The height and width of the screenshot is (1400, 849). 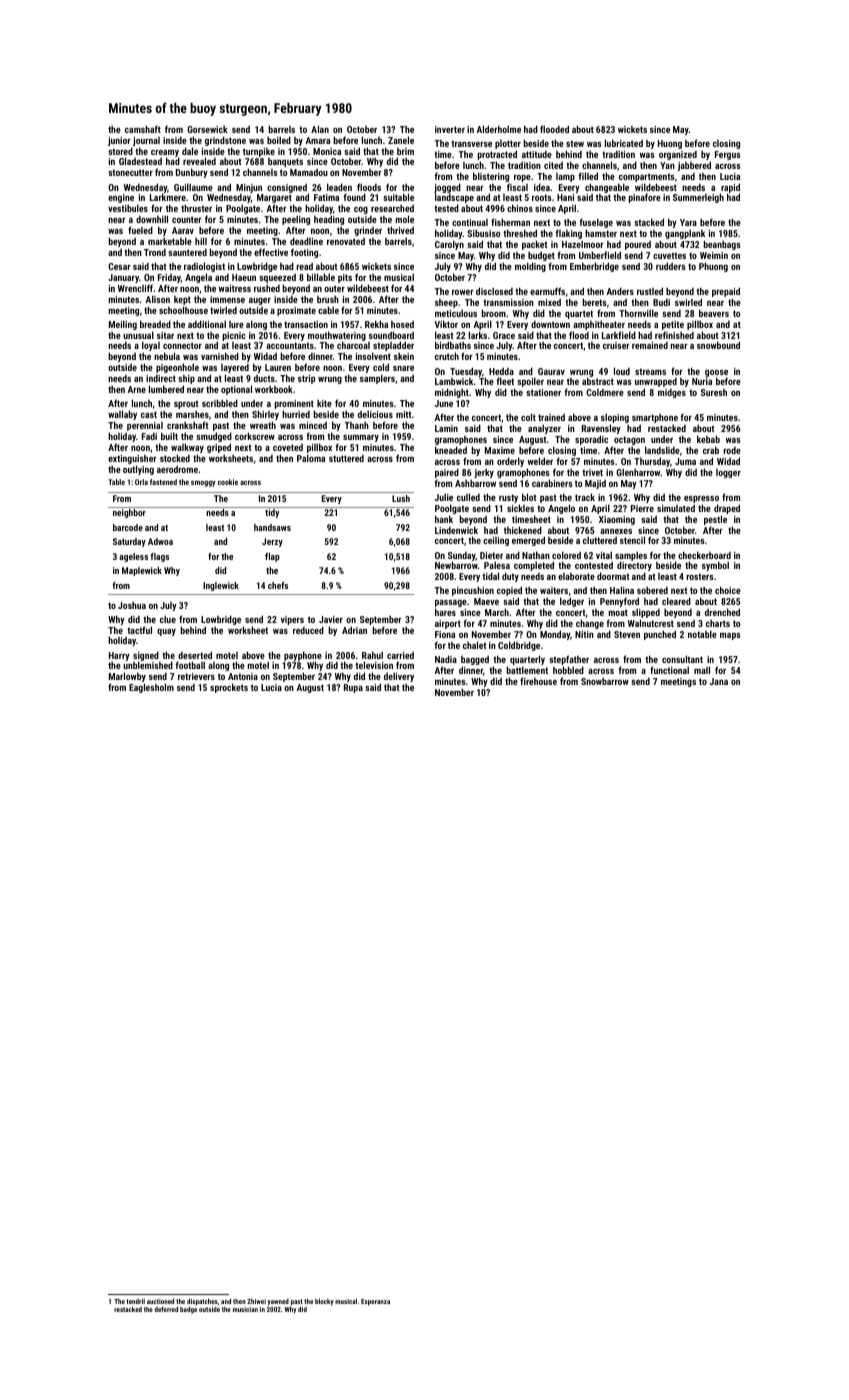 What do you see at coordinates (375, 1302) in the screenshot?
I see `Esperanza` at bounding box center [375, 1302].
